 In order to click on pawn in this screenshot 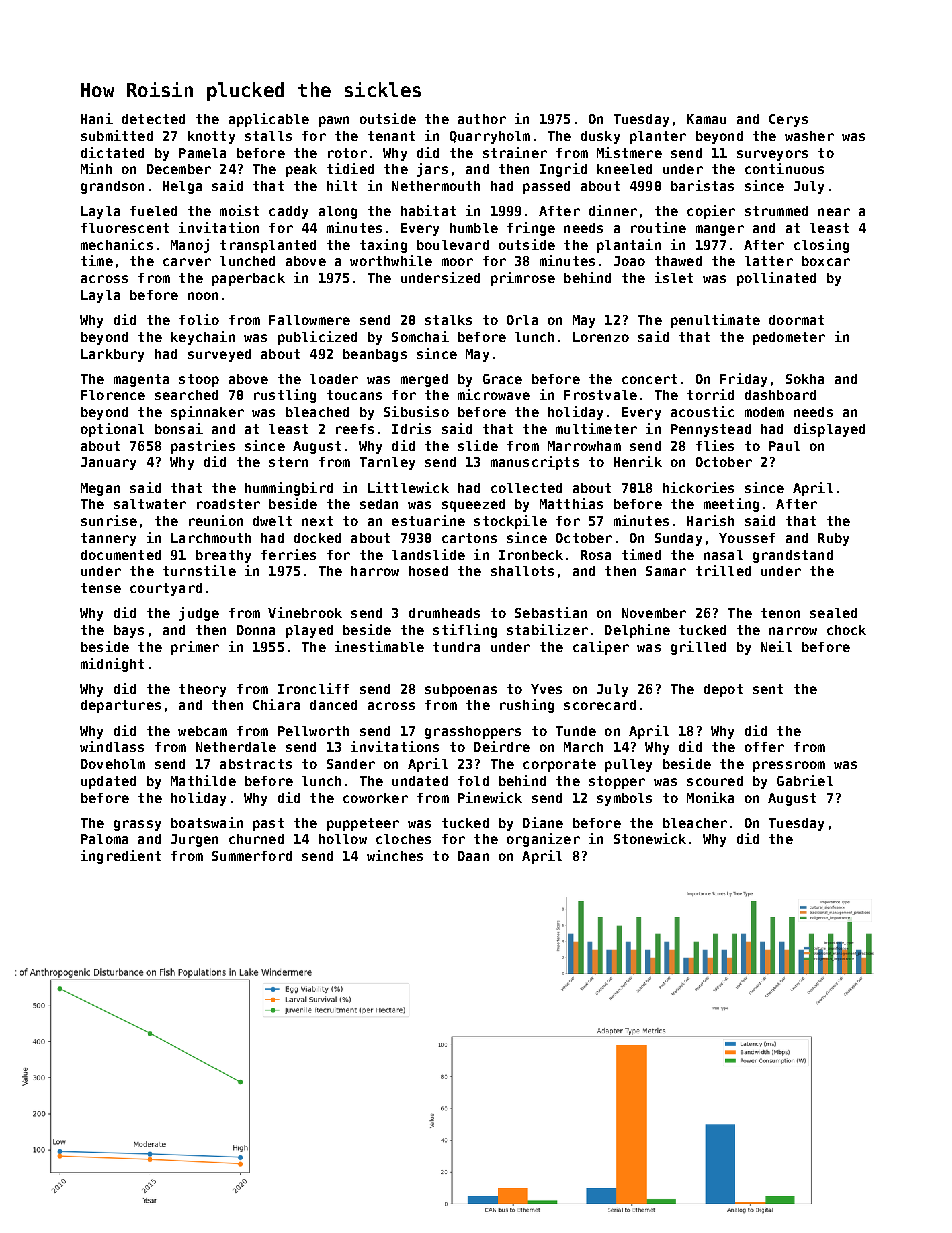, I will do `click(334, 121)`.
